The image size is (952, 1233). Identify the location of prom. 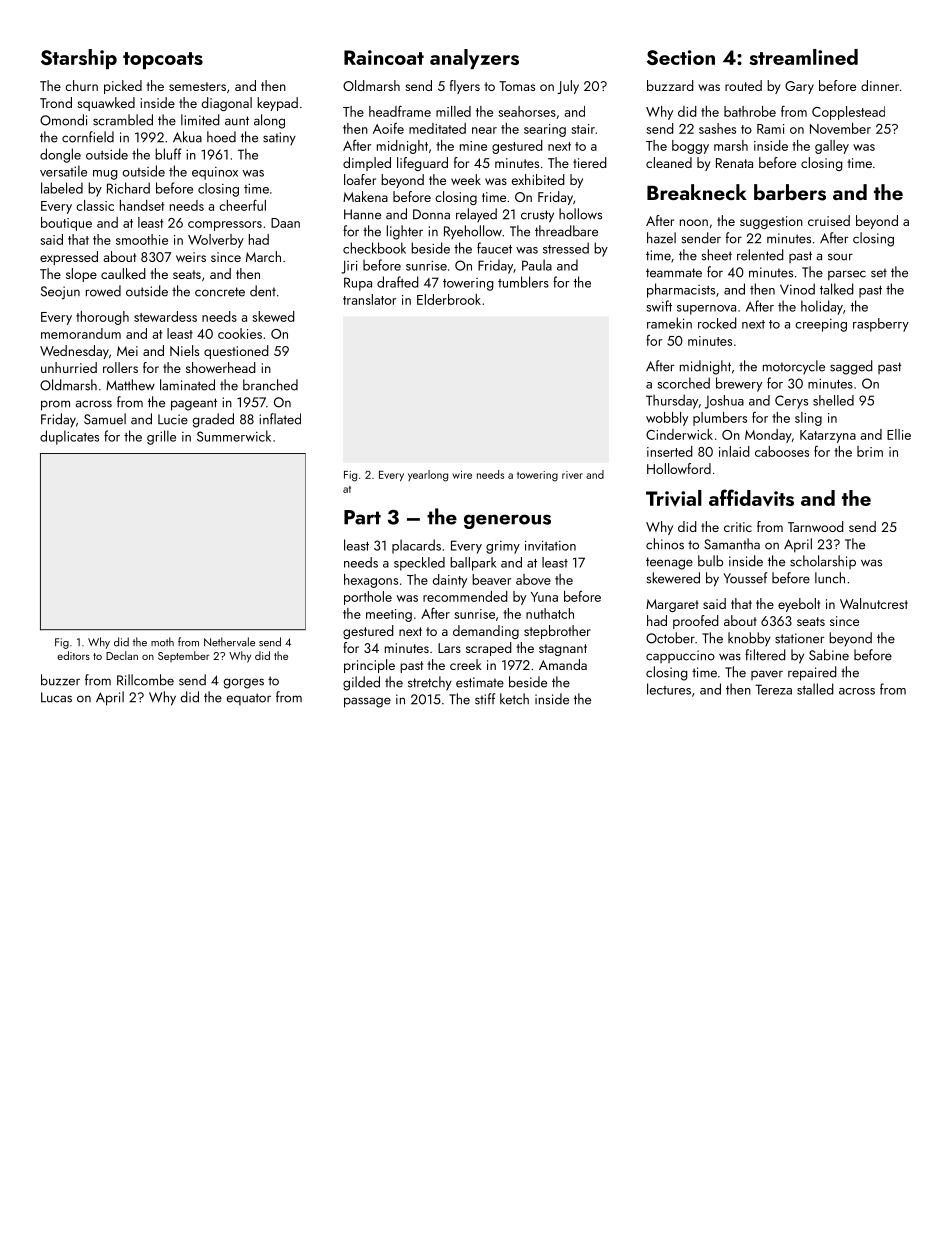
(55, 405).
